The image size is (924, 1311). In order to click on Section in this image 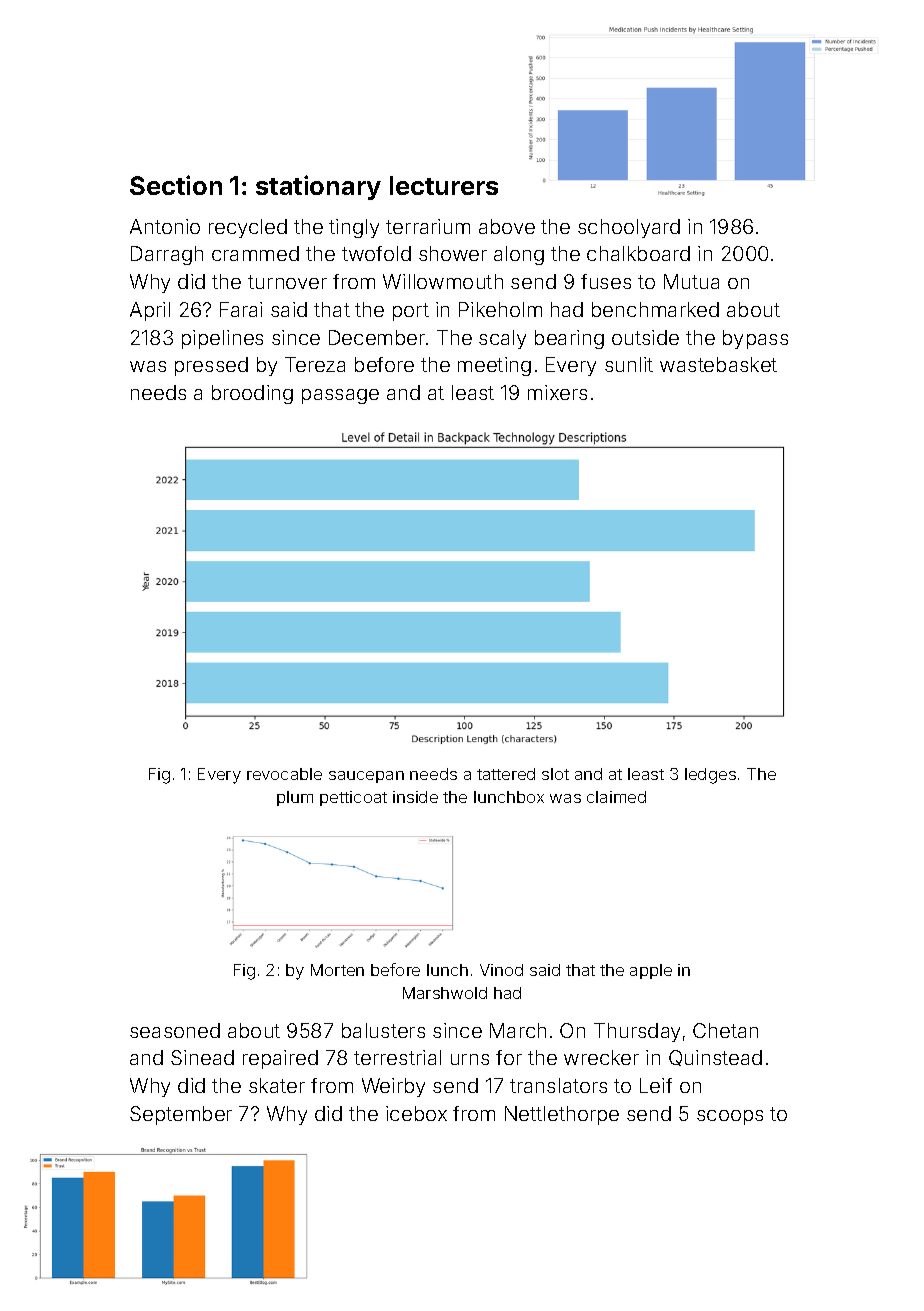, I will do `click(176, 185)`.
